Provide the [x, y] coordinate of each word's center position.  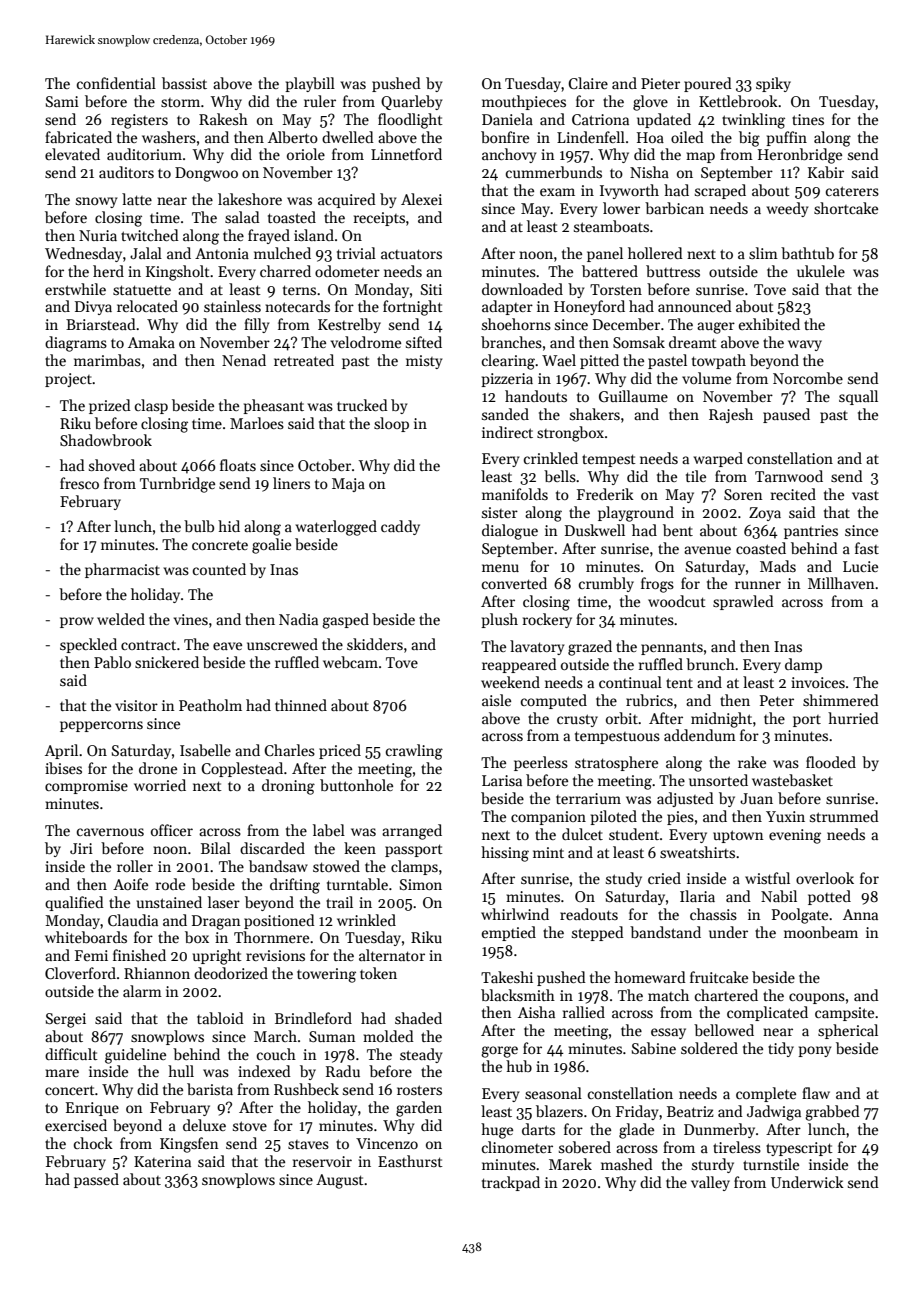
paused [786, 415]
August [340, 1181]
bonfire [505, 137]
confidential [116, 83]
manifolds [515, 494]
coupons [817, 998]
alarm [142, 991]
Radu [343, 1071]
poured [708, 84]
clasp [151, 406]
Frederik [605, 494]
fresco [79, 483]
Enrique [92, 1109]
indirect [507, 432]
